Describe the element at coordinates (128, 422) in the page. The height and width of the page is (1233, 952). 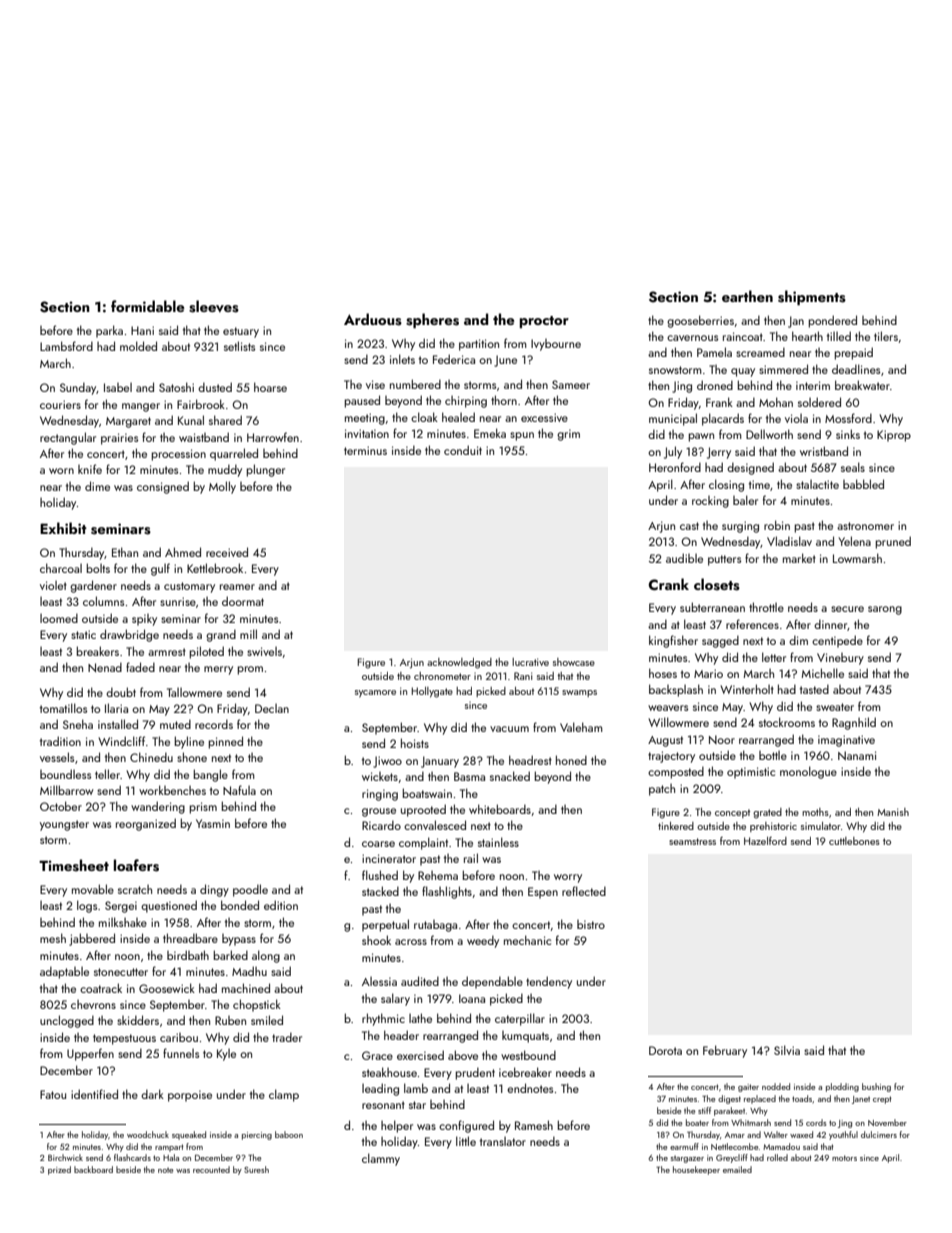
I see `Margaret` at that location.
